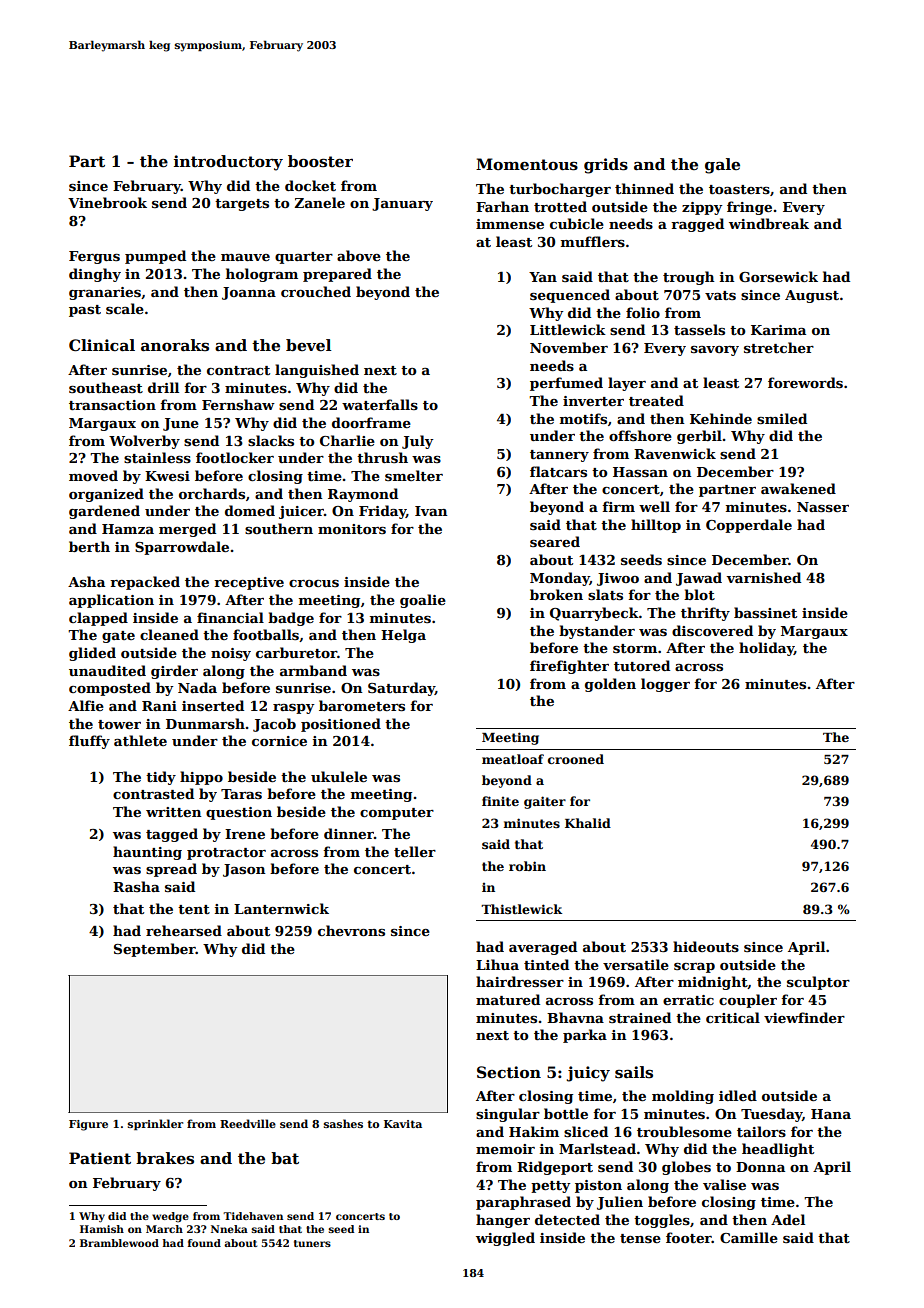 This screenshot has width=924, height=1308. Describe the element at coordinates (778, 1150) in the screenshot. I see `headlight` at that location.
